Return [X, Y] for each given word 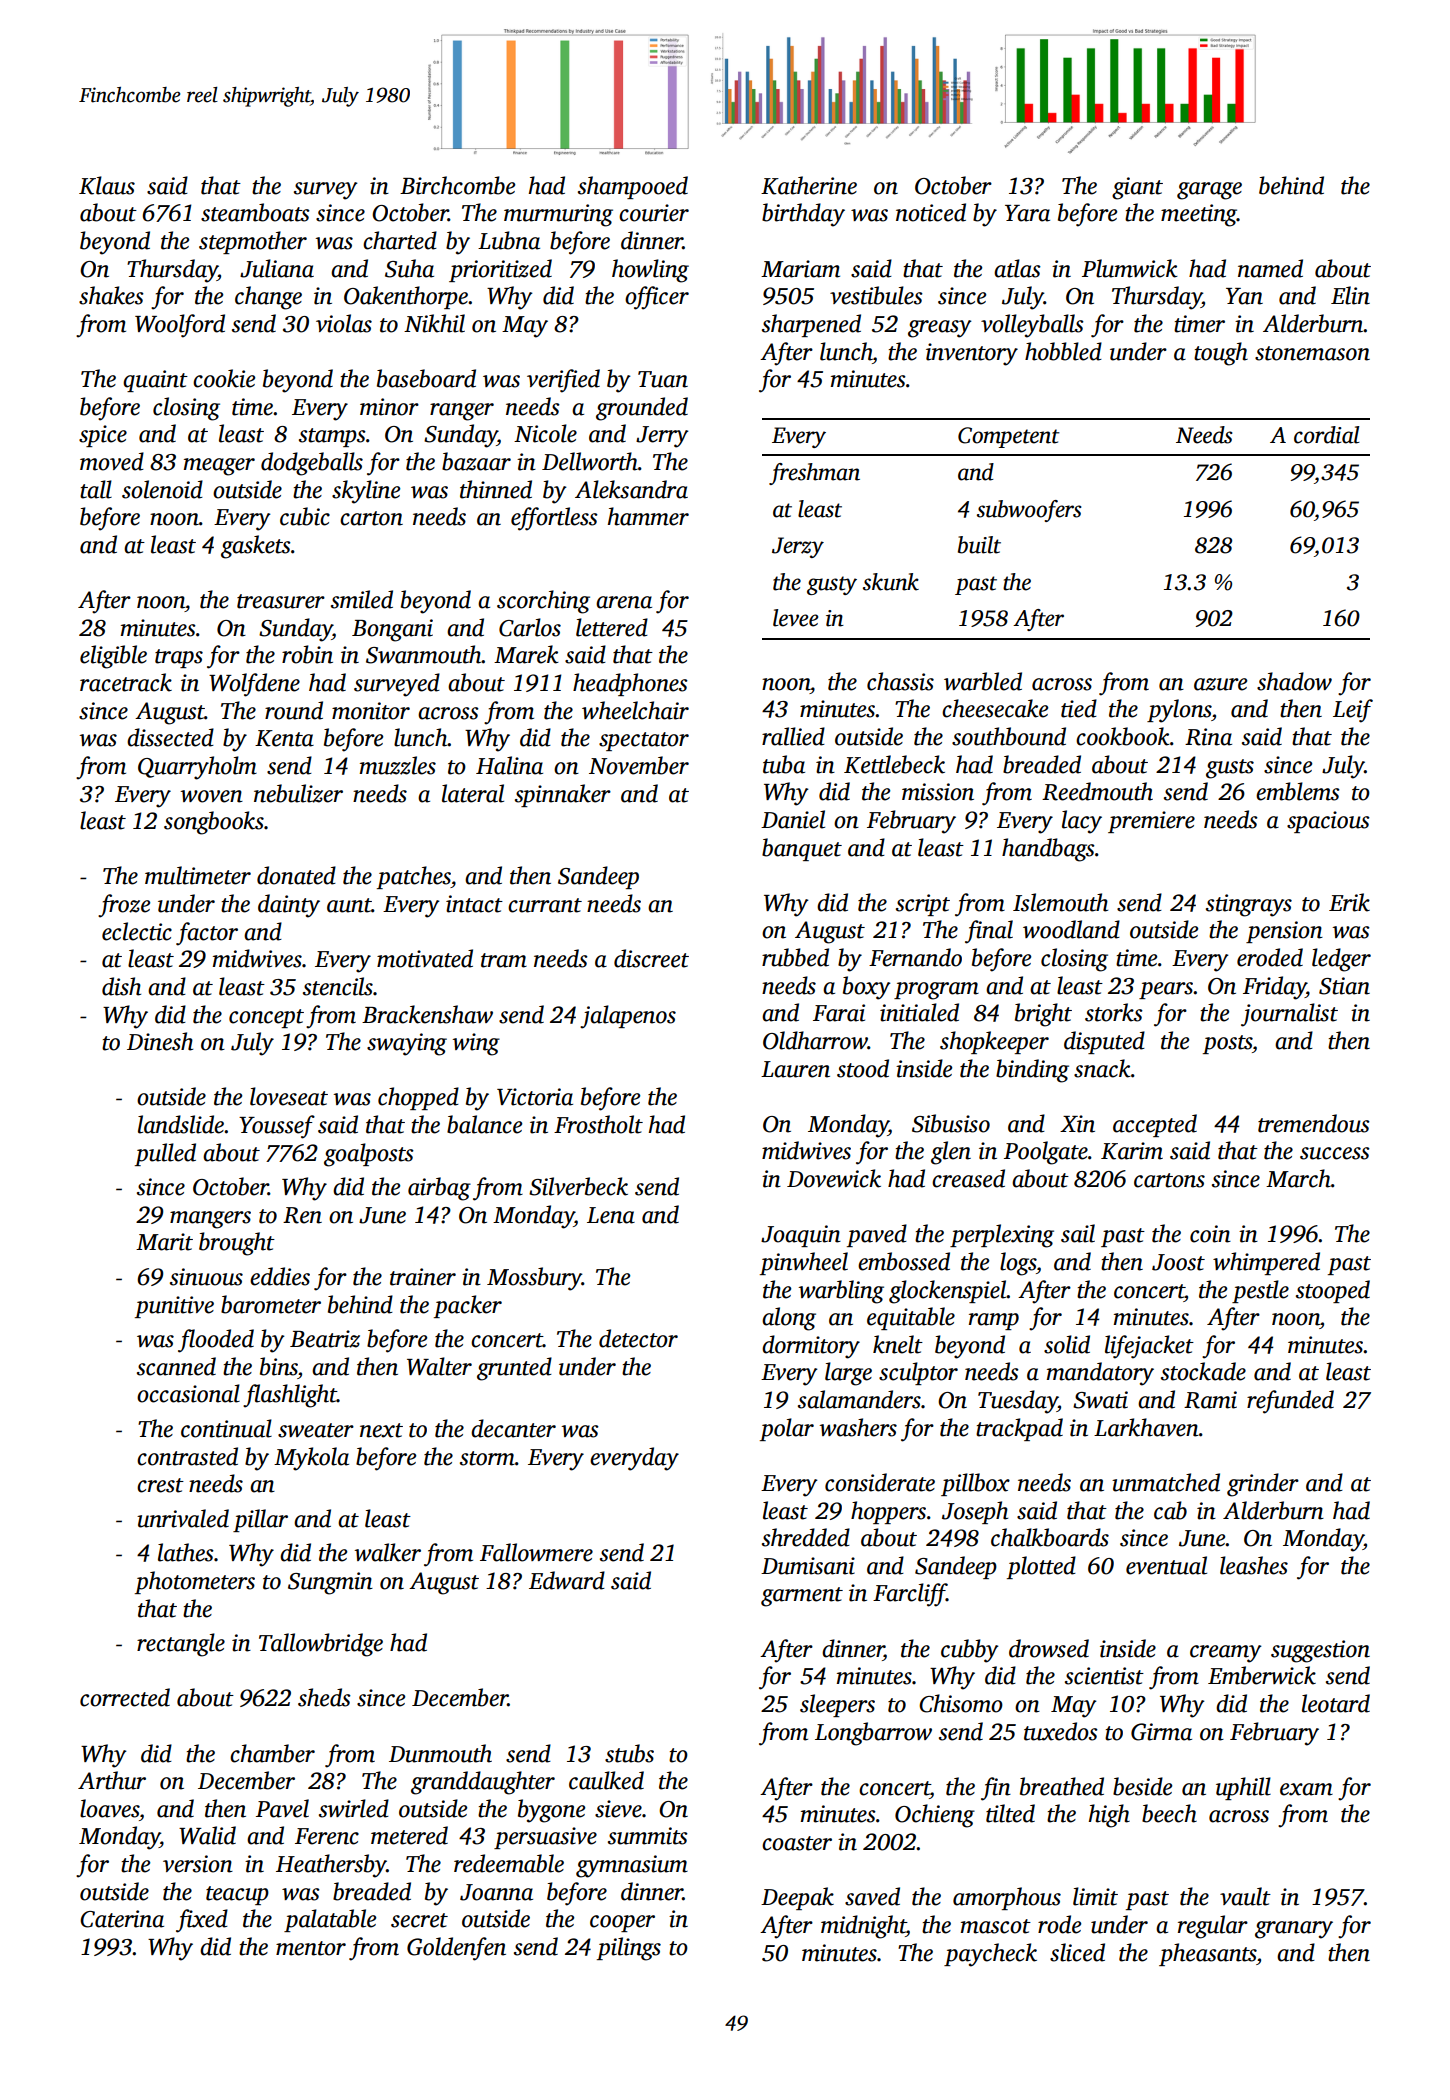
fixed [202, 1921]
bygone [551, 1811]
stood [863, 1068]
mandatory [1100, 1374]
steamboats [255, 212]
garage [1209, 191]
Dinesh [160, 1041]
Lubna [509, 240]
